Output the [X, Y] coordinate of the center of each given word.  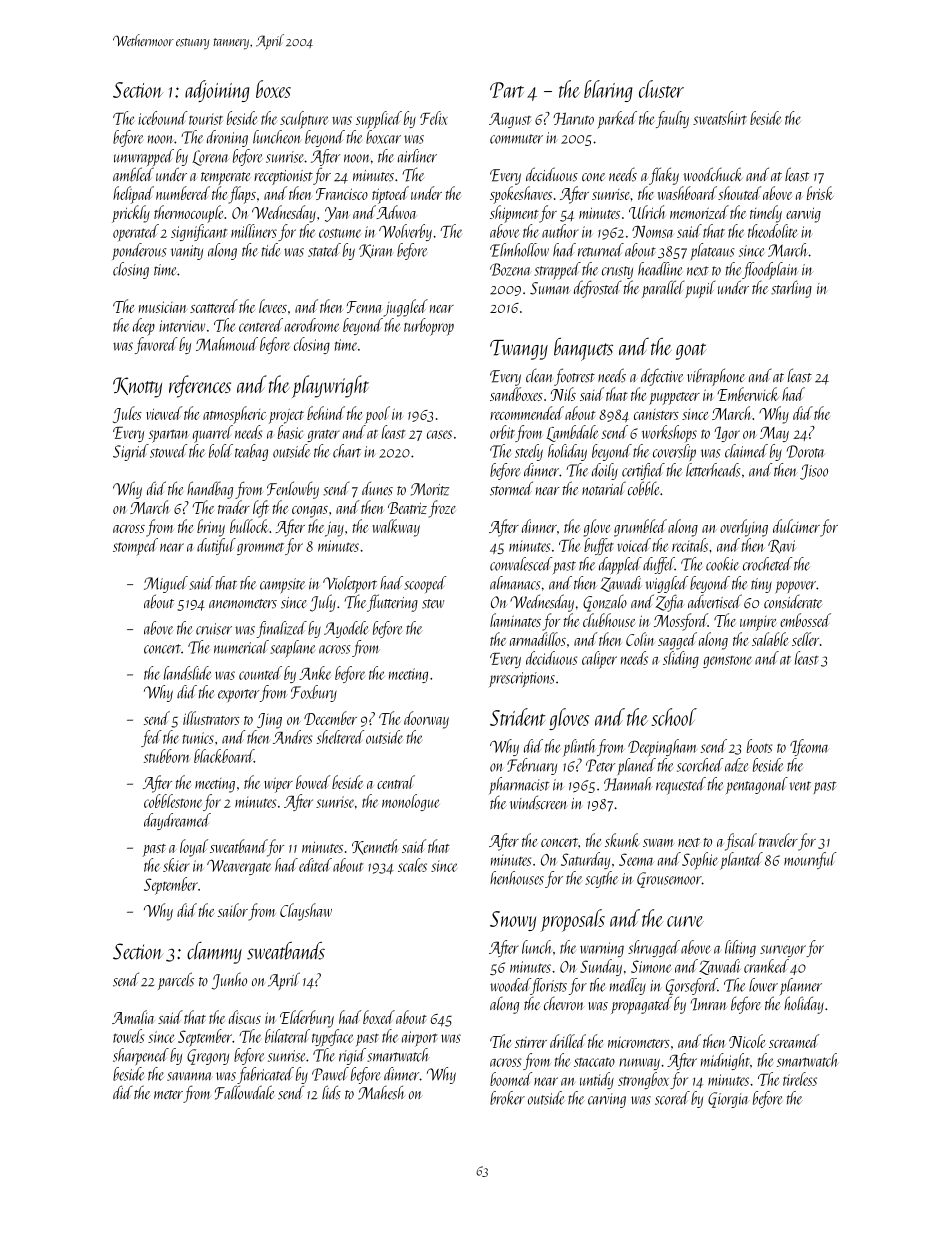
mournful [810, 860]
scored [672, 1098]
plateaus [713, 251]
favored [156, 345]
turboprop [429, 327]
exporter [238, 695]
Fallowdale [244, 1092]
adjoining [217, 91]
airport [420, 1039]
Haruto [573, 119]
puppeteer [674, 398]
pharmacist [519, 785]
